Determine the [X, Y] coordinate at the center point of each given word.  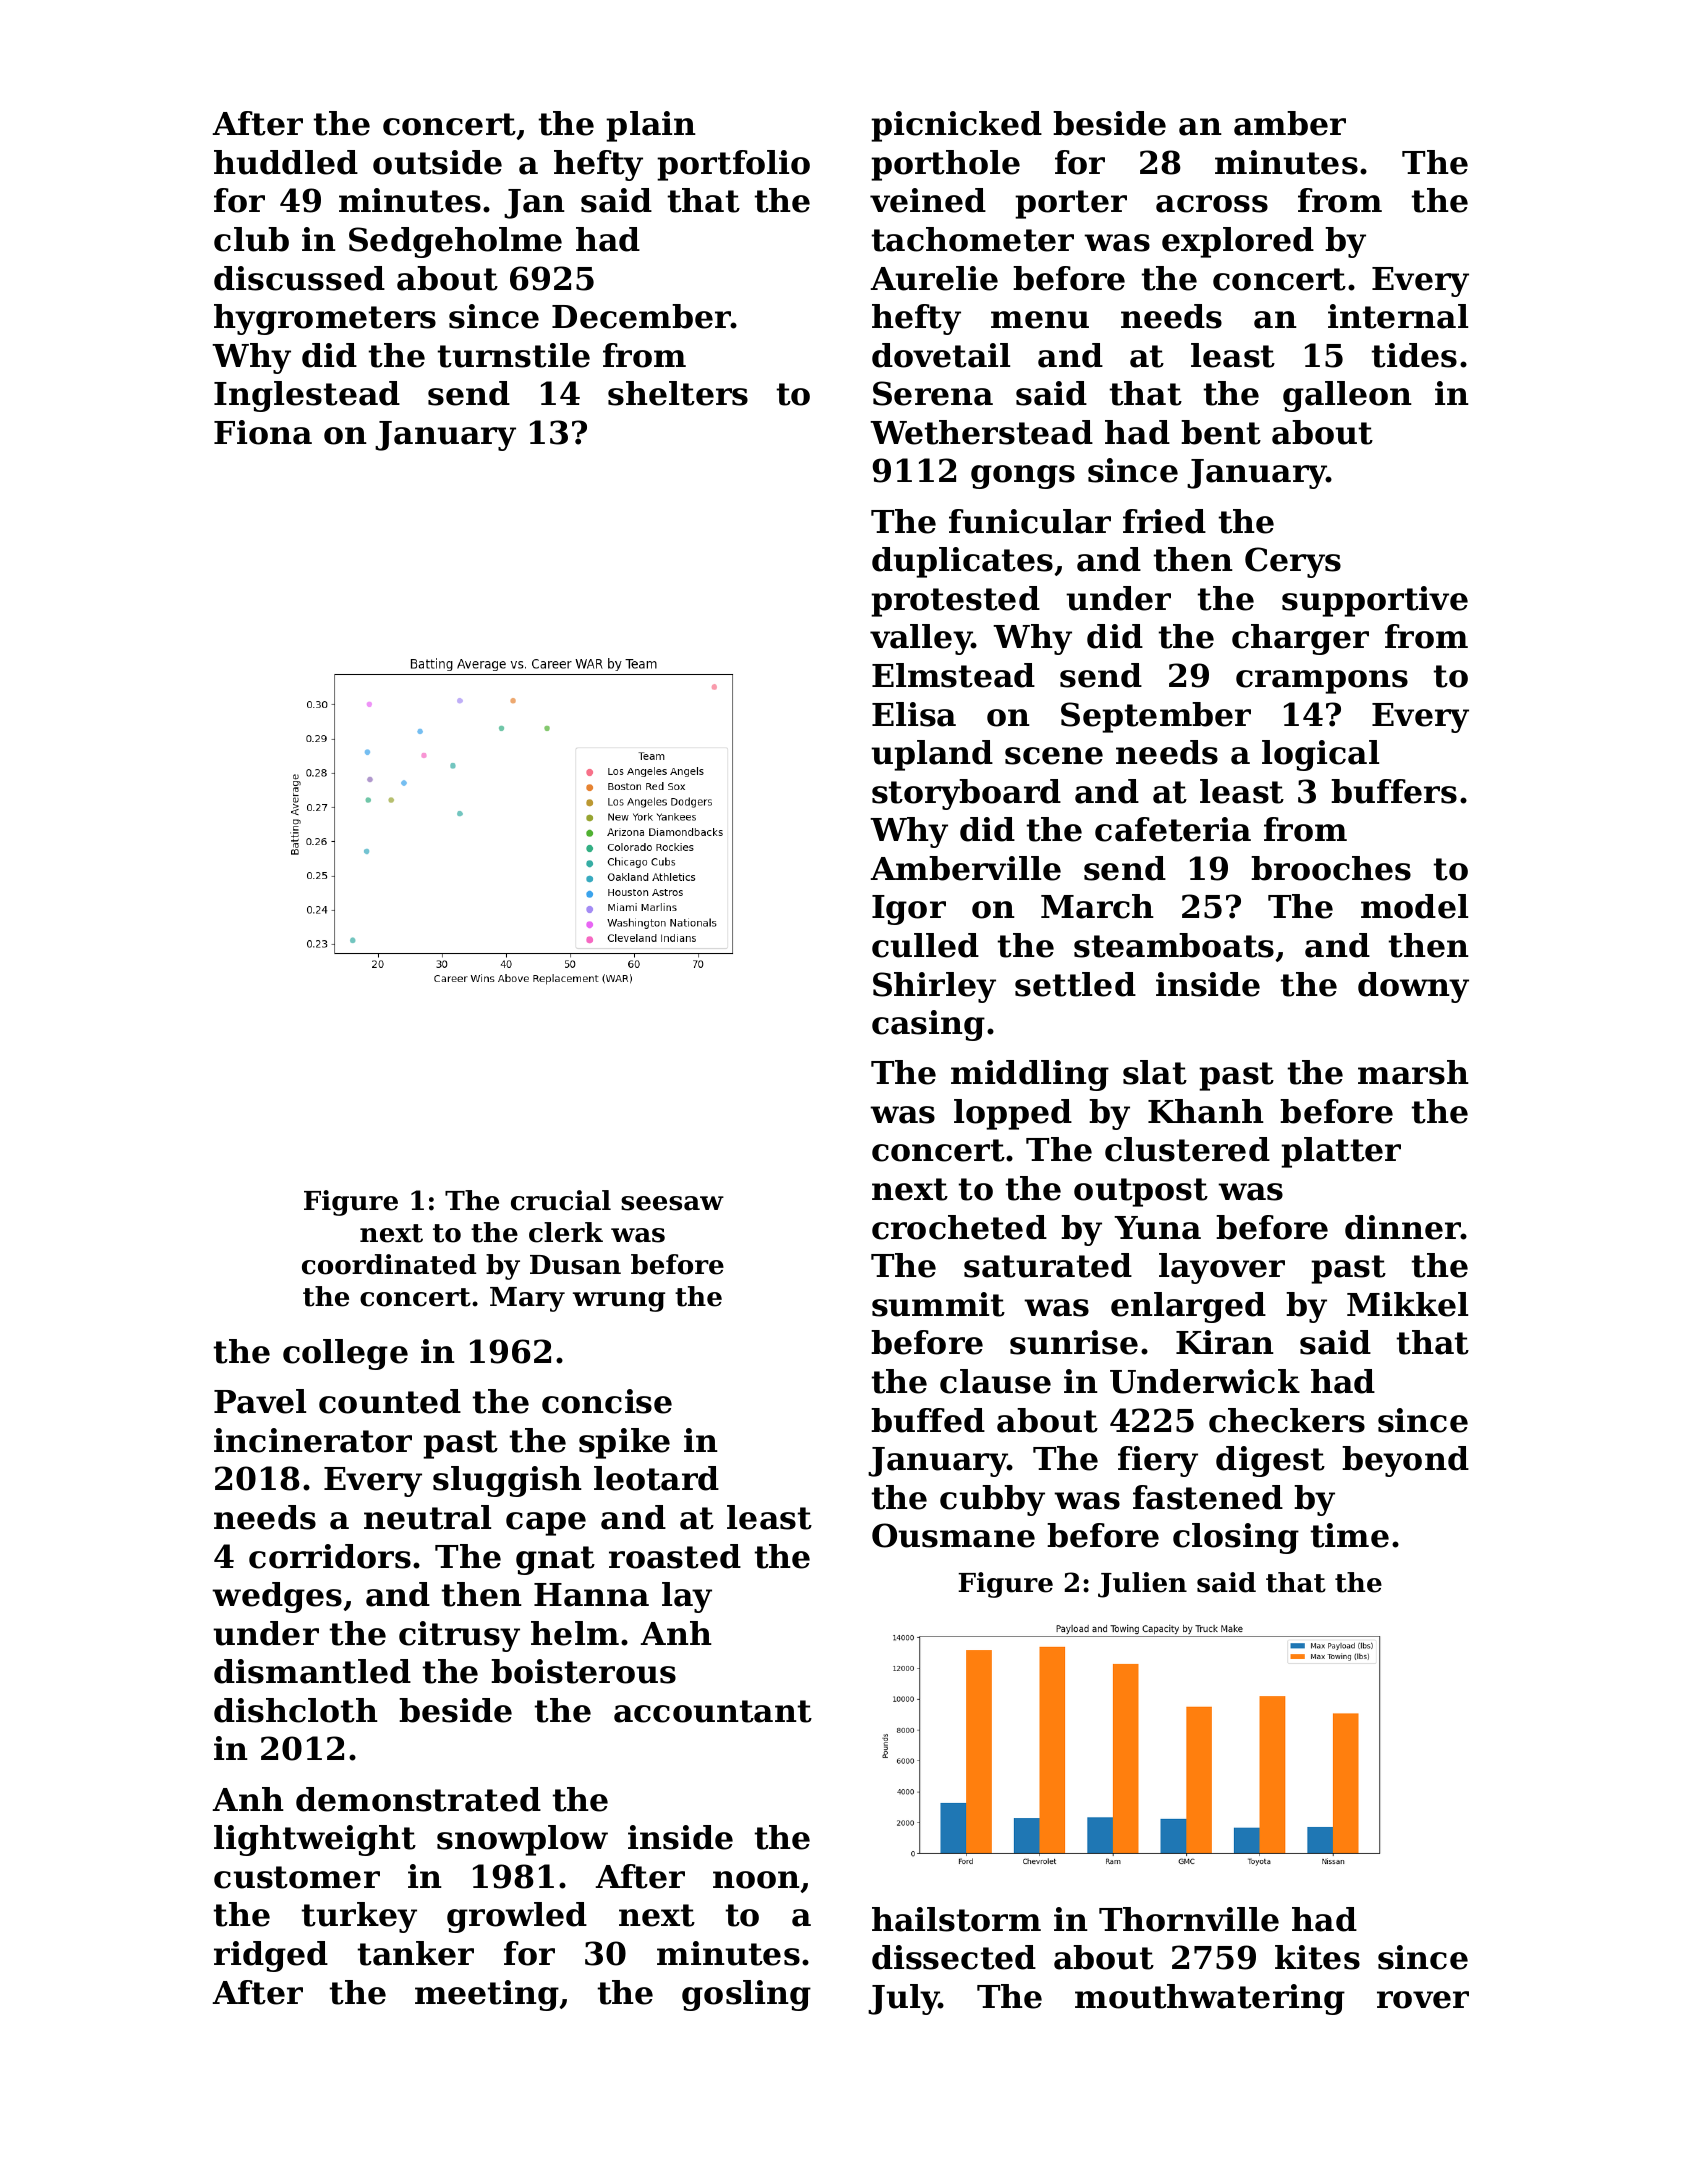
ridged [271, 1956]
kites [1317, 1957]
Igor [909, 910]
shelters [678, 393]
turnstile [513, 355]
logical [1320, 755]
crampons [1322, 682]
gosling [746, 1995]
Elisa [914, 714]
